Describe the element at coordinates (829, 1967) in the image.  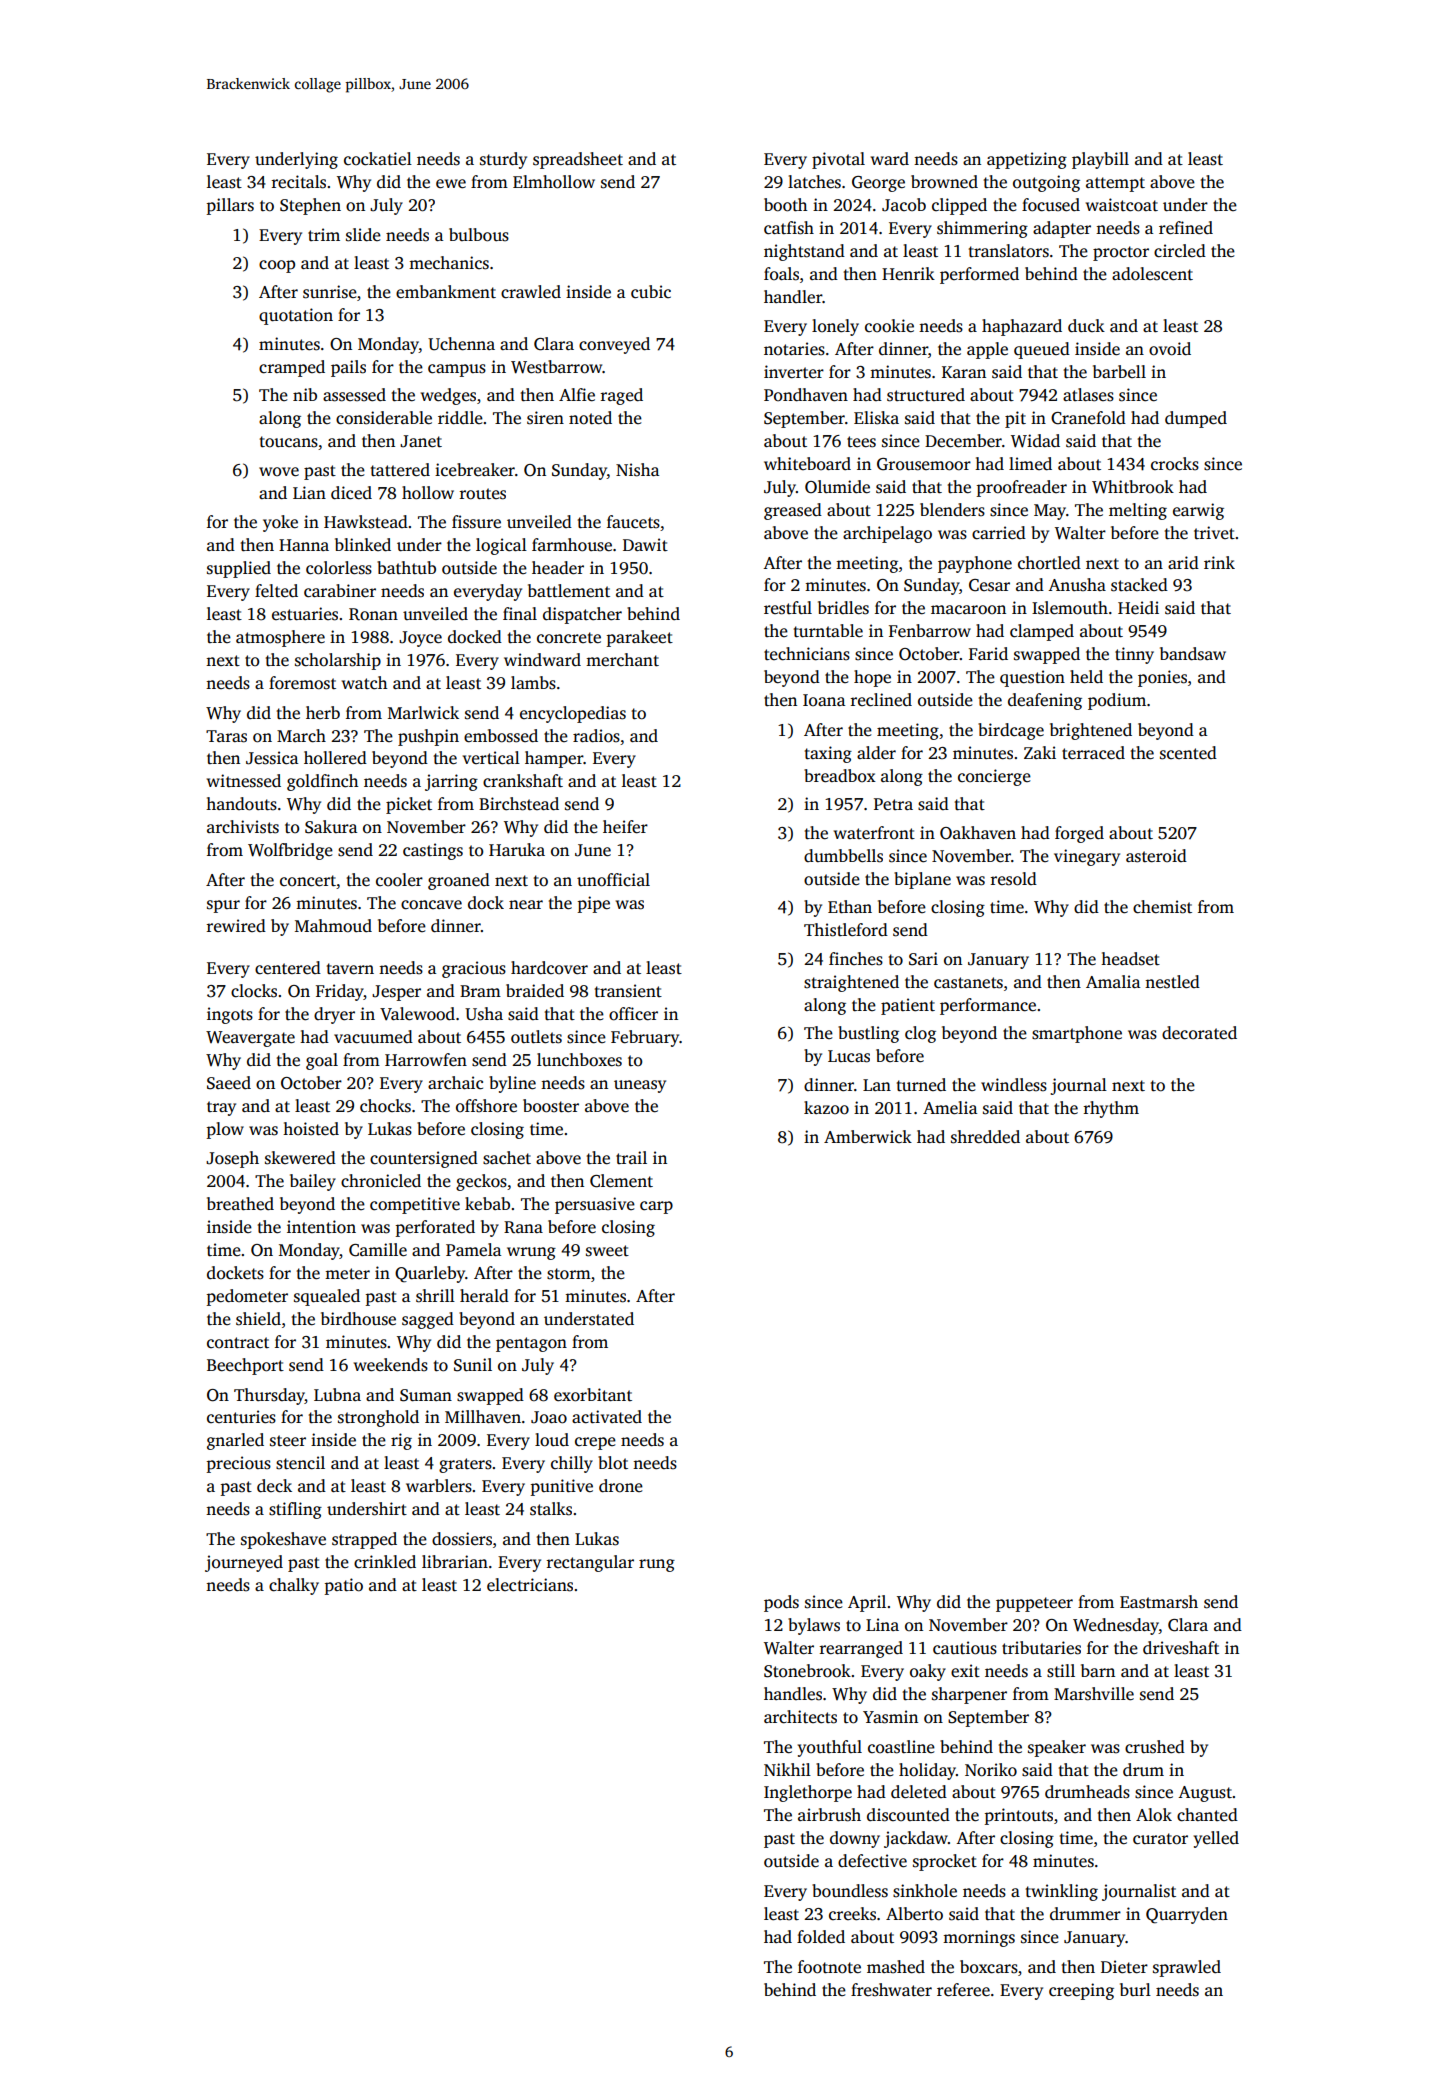
I see `footnote` at that location.
